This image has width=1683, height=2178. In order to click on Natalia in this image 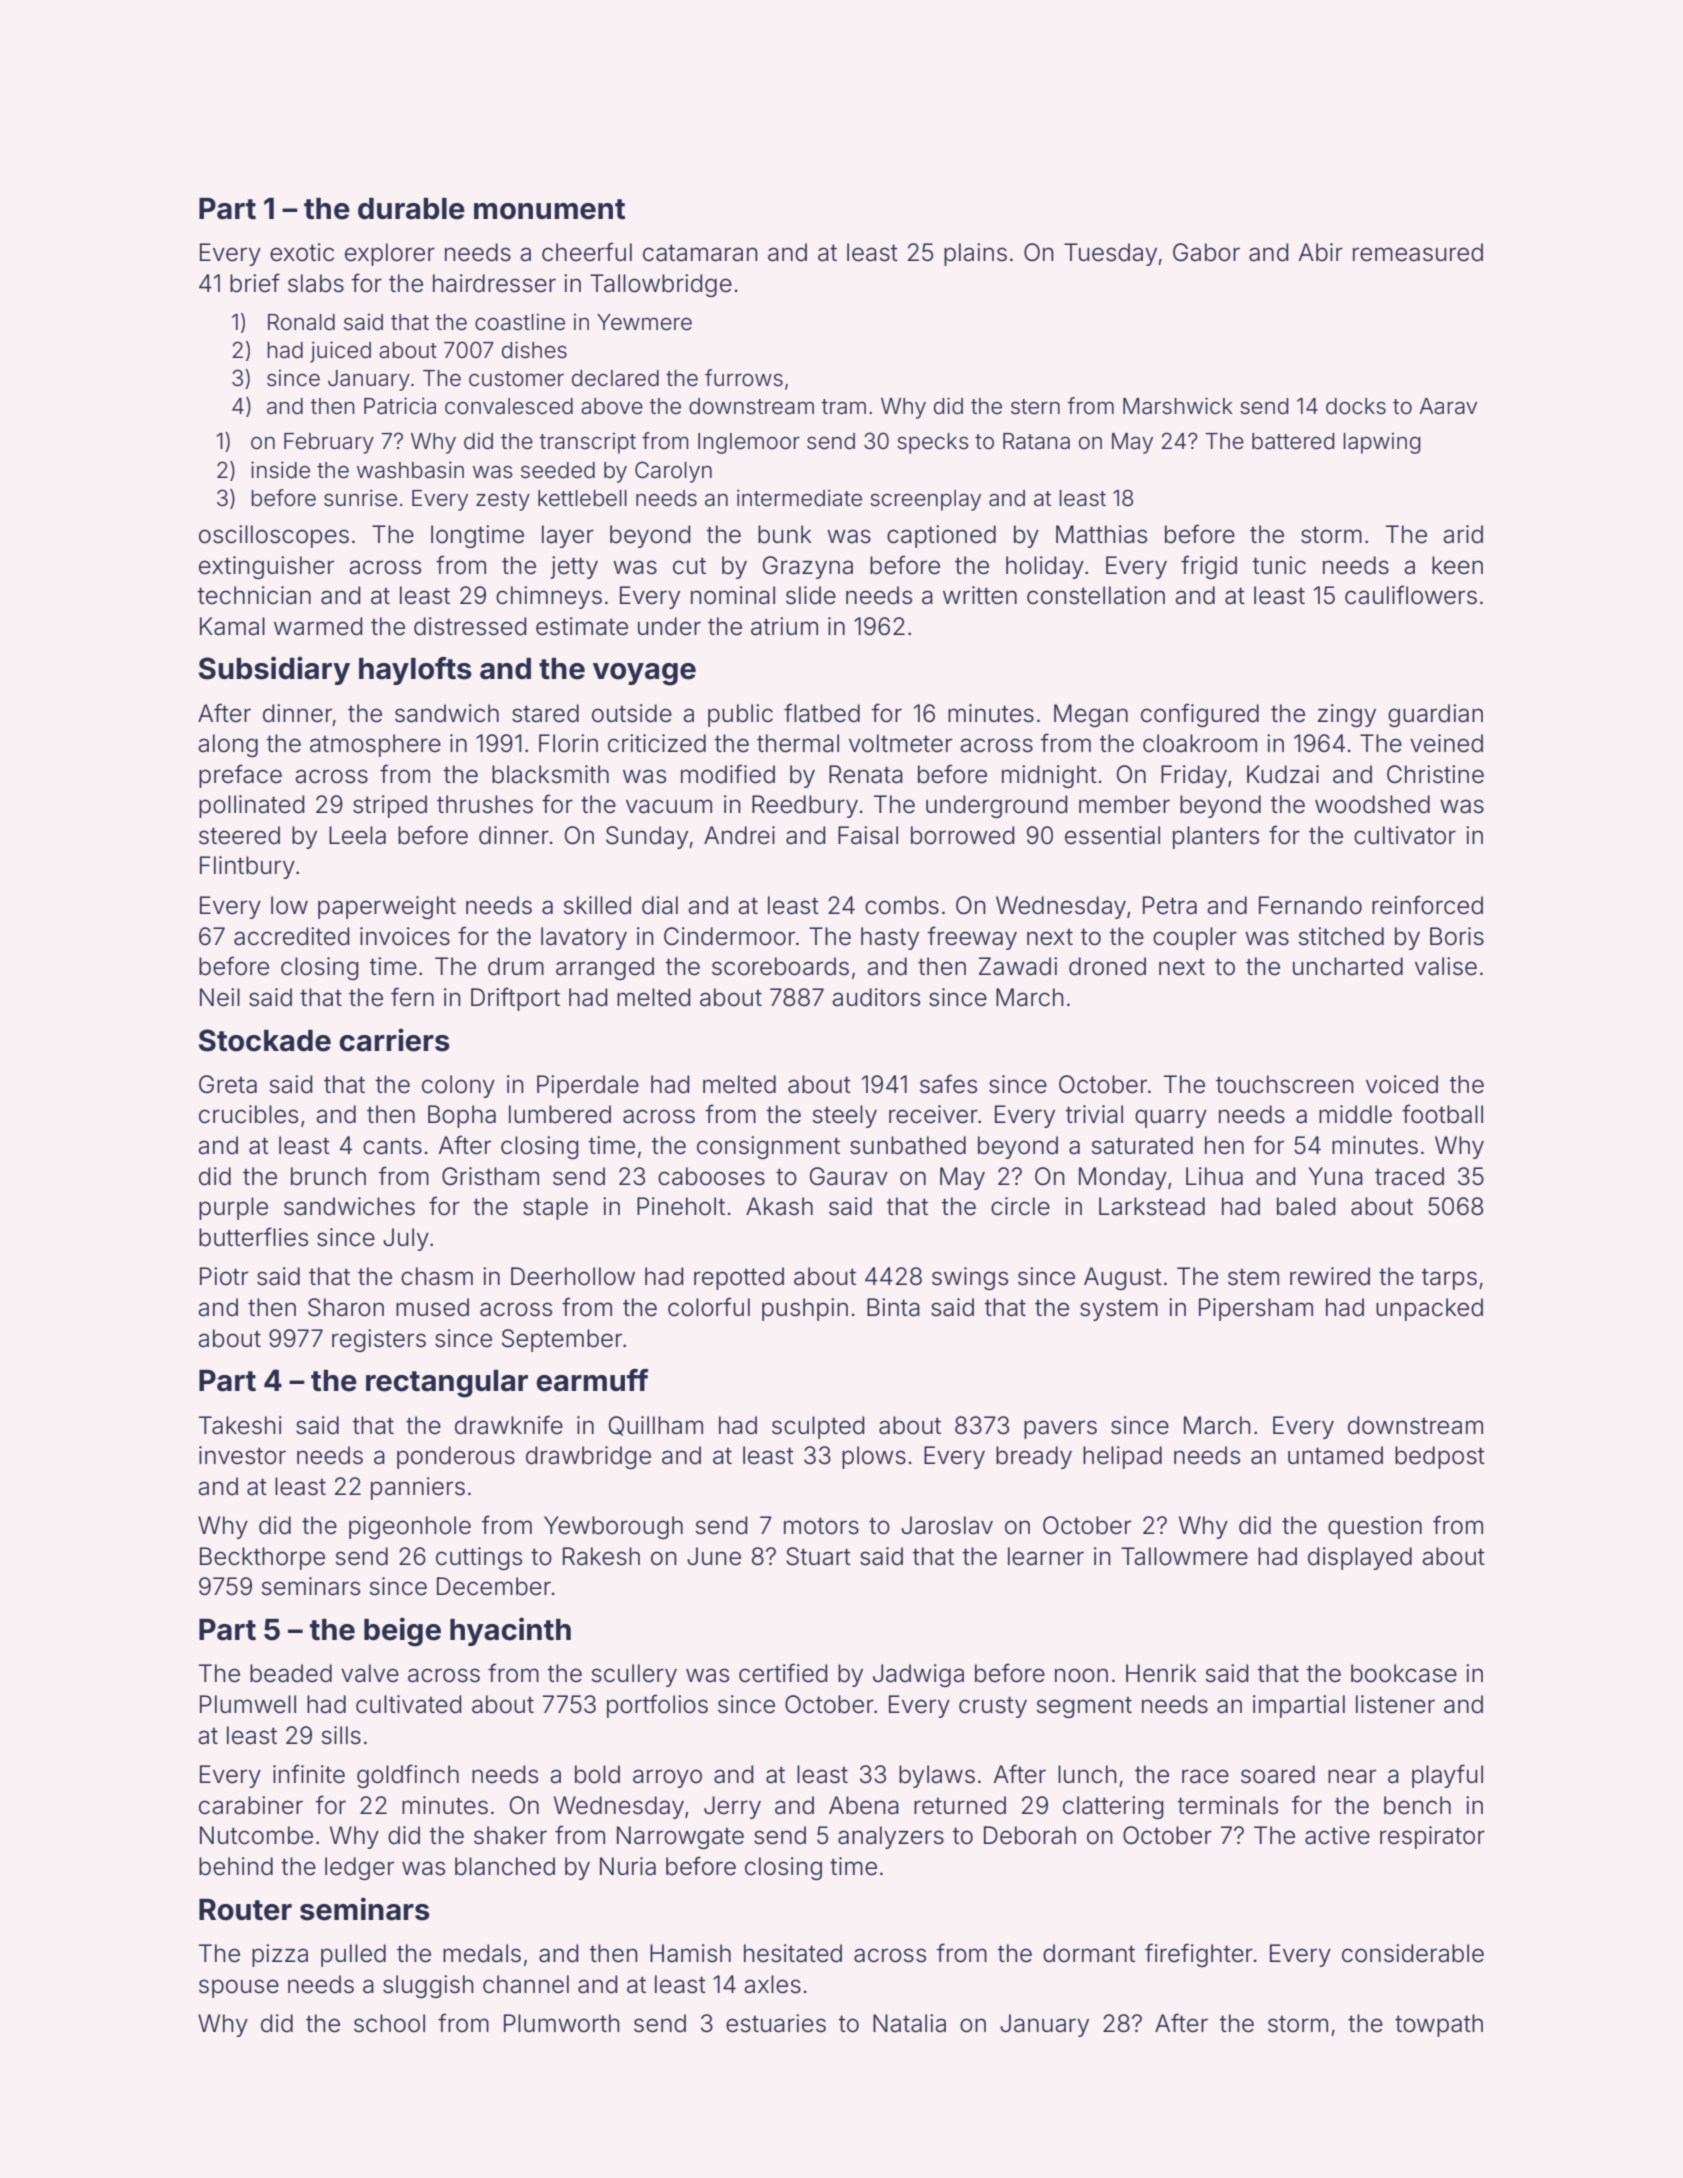, I will do `click(909, 2023)`.
